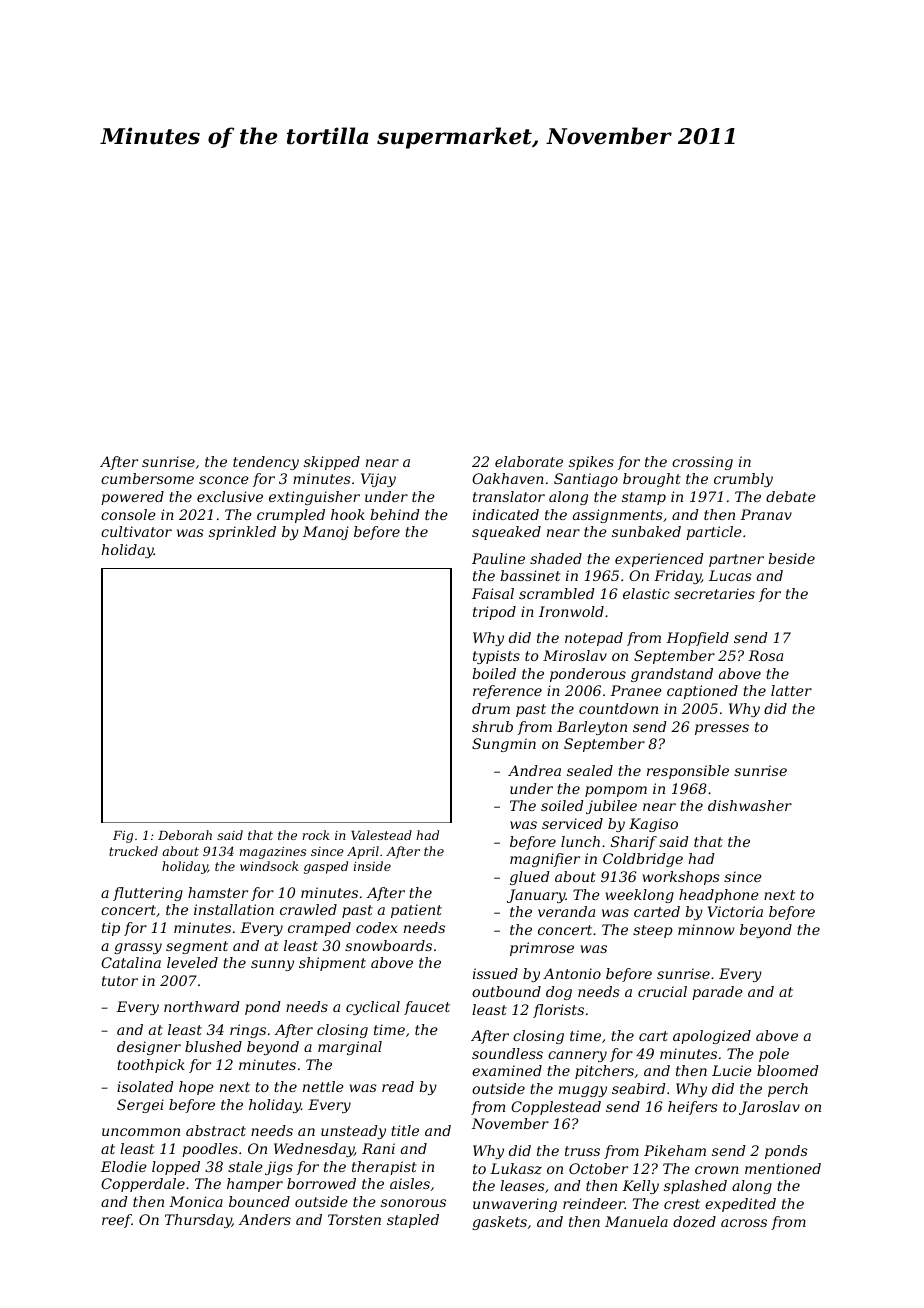 The height and width of the screenshot is (1308, 924). What do you see at coordinates (575, 655) in the screenshot?
I see `Miroslav` at bounding box center [575, 655].
